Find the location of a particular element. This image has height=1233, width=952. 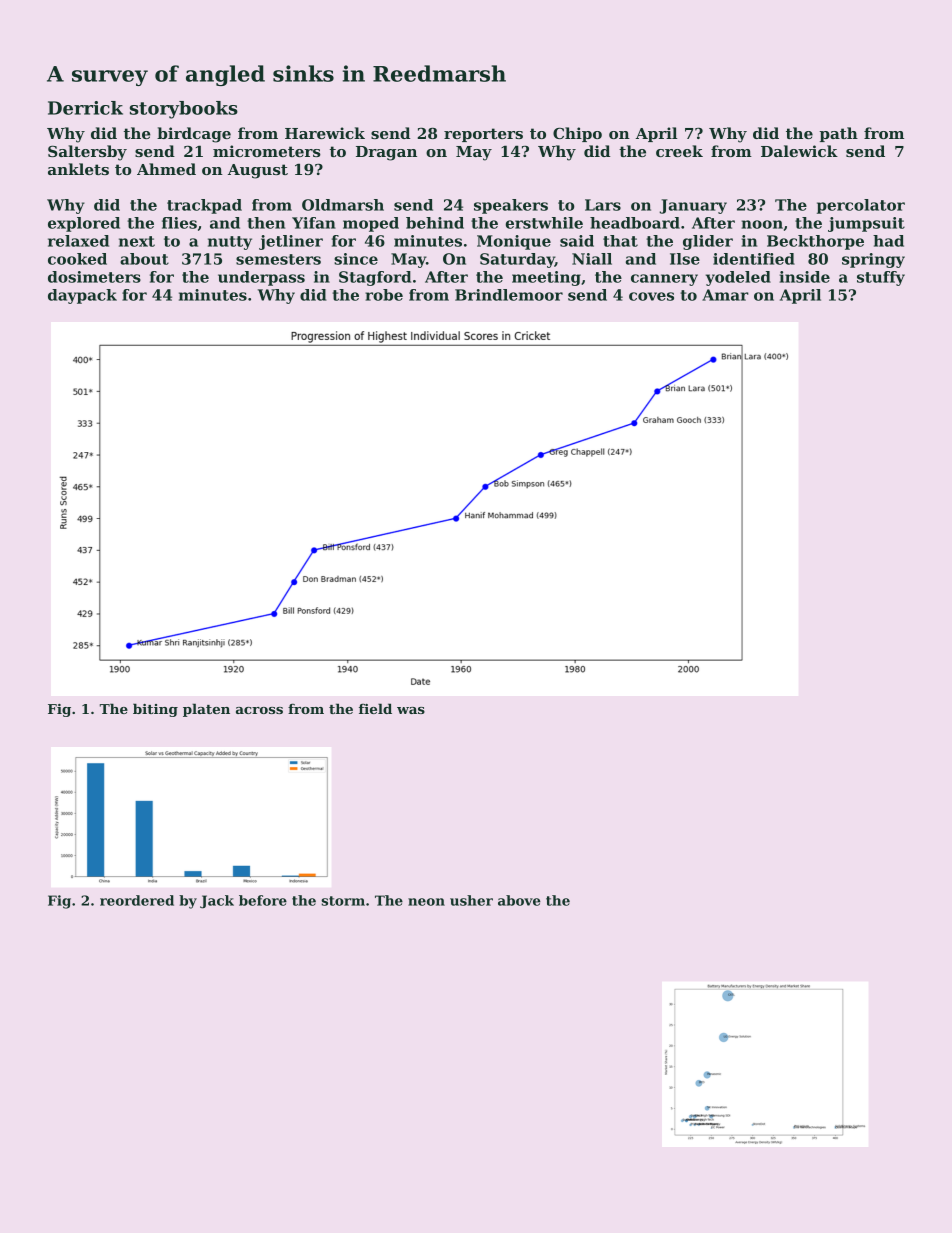

was is located at coordinates (411, 710).
